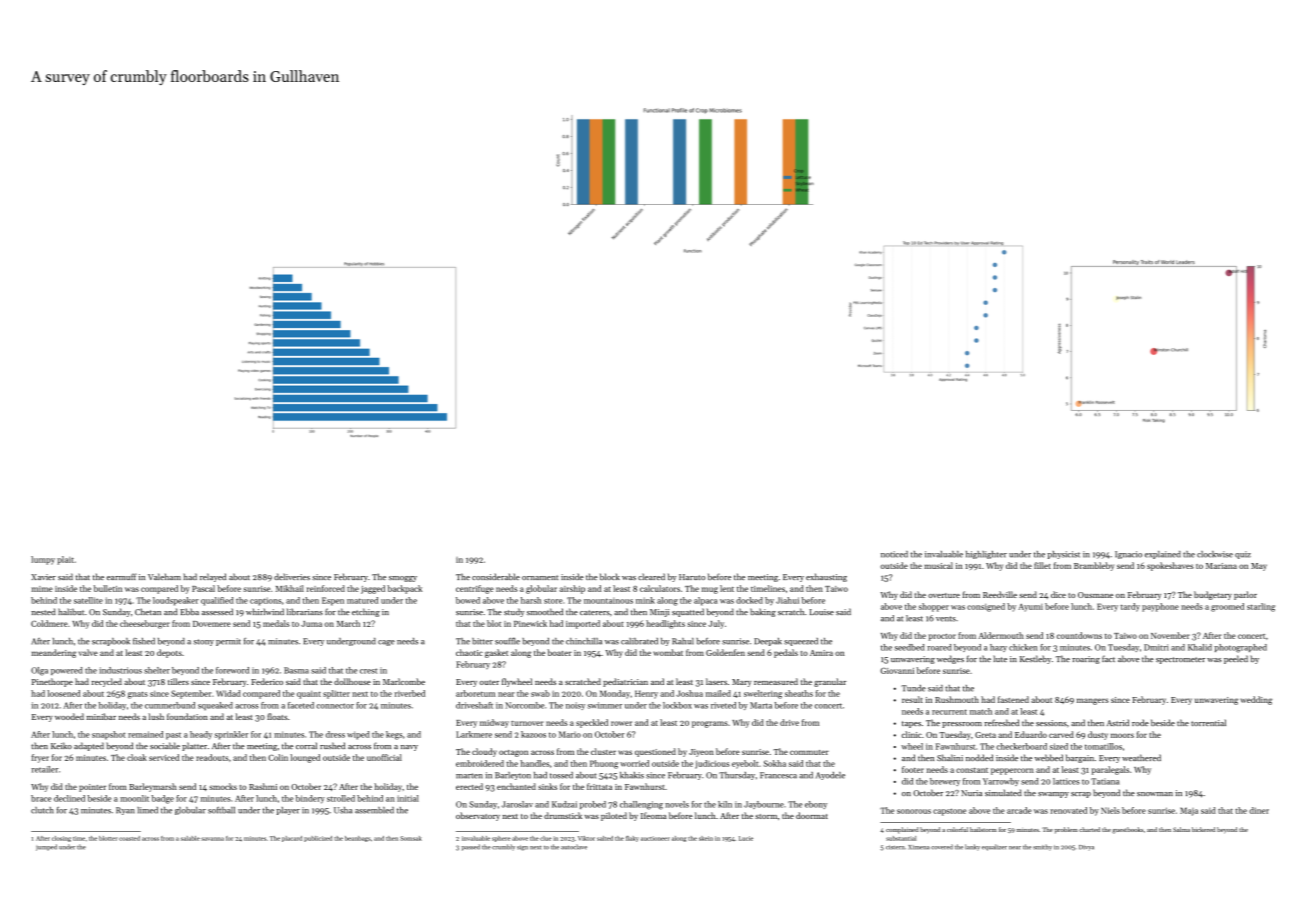 The image size is (1308, 924). Describe the element at coordinates (305, 611) in the screenshot. I see `librarians` at that location.
